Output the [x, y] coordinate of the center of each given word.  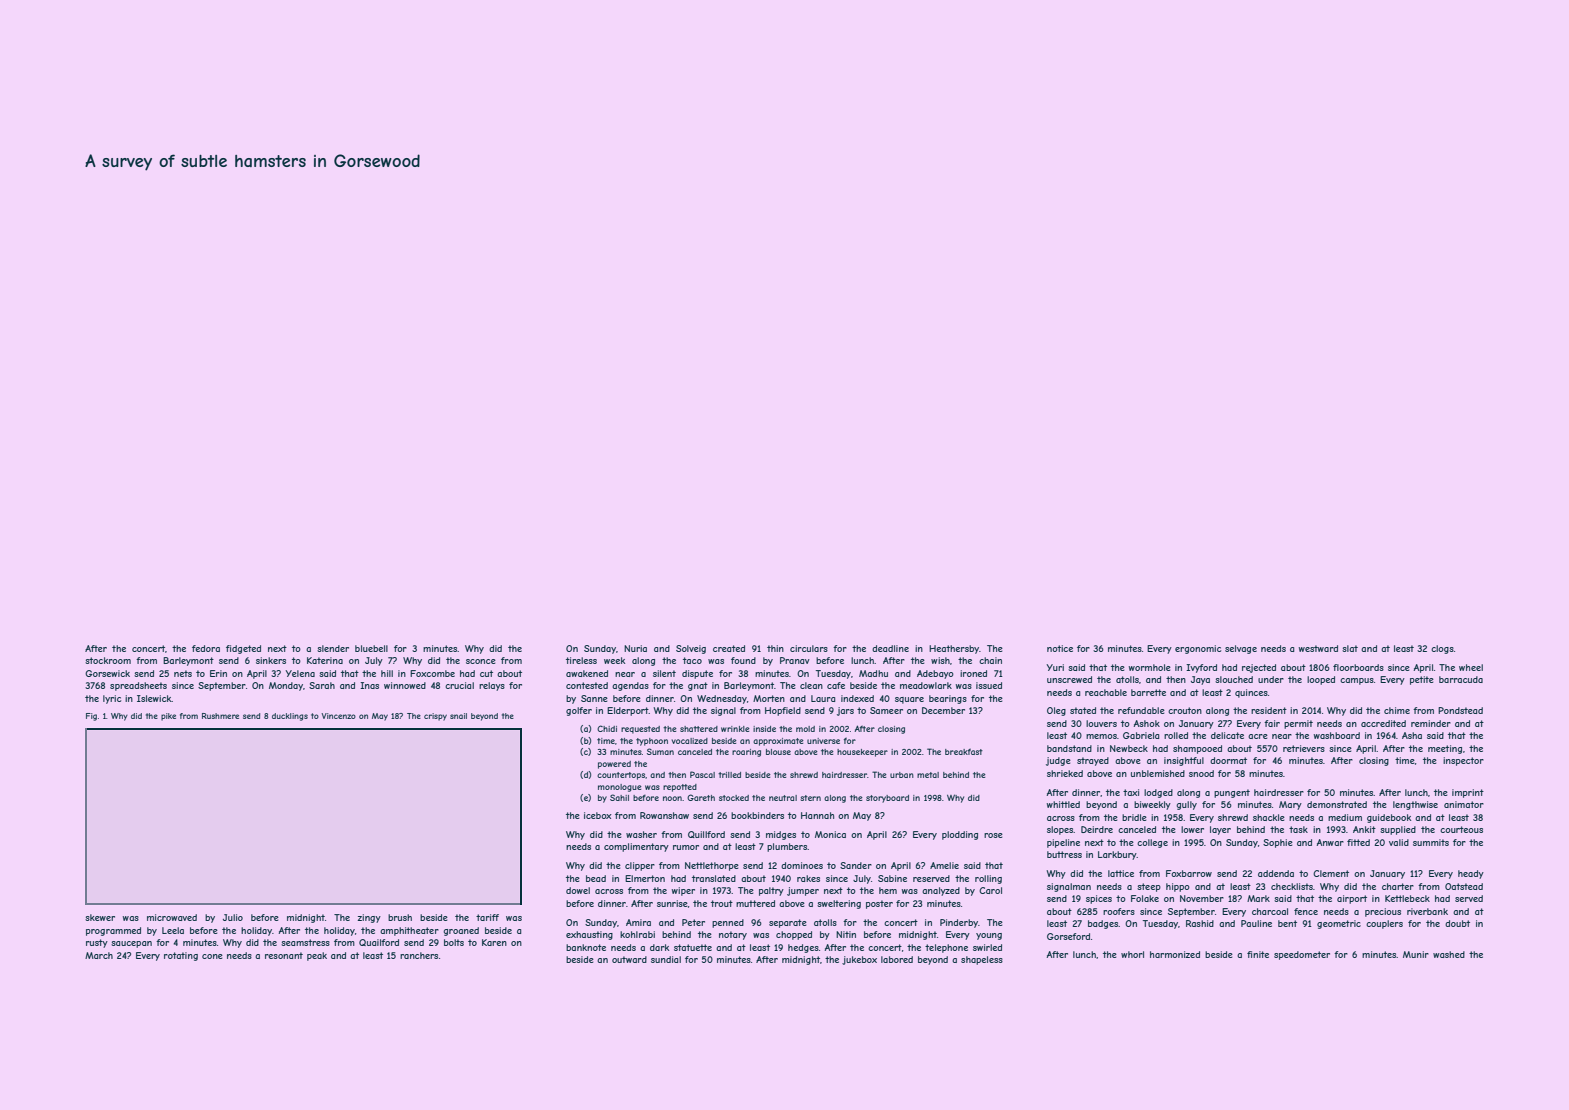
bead [596, 878]
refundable [1141, 710]
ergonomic [1198, 649]
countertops [621, 776]
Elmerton [645, 878]
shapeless [982, 960]
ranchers [419, 955]
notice [1060, 648]
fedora [206, 648]
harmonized [1175, 954]
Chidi [607, 728]
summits [1431, 842]
